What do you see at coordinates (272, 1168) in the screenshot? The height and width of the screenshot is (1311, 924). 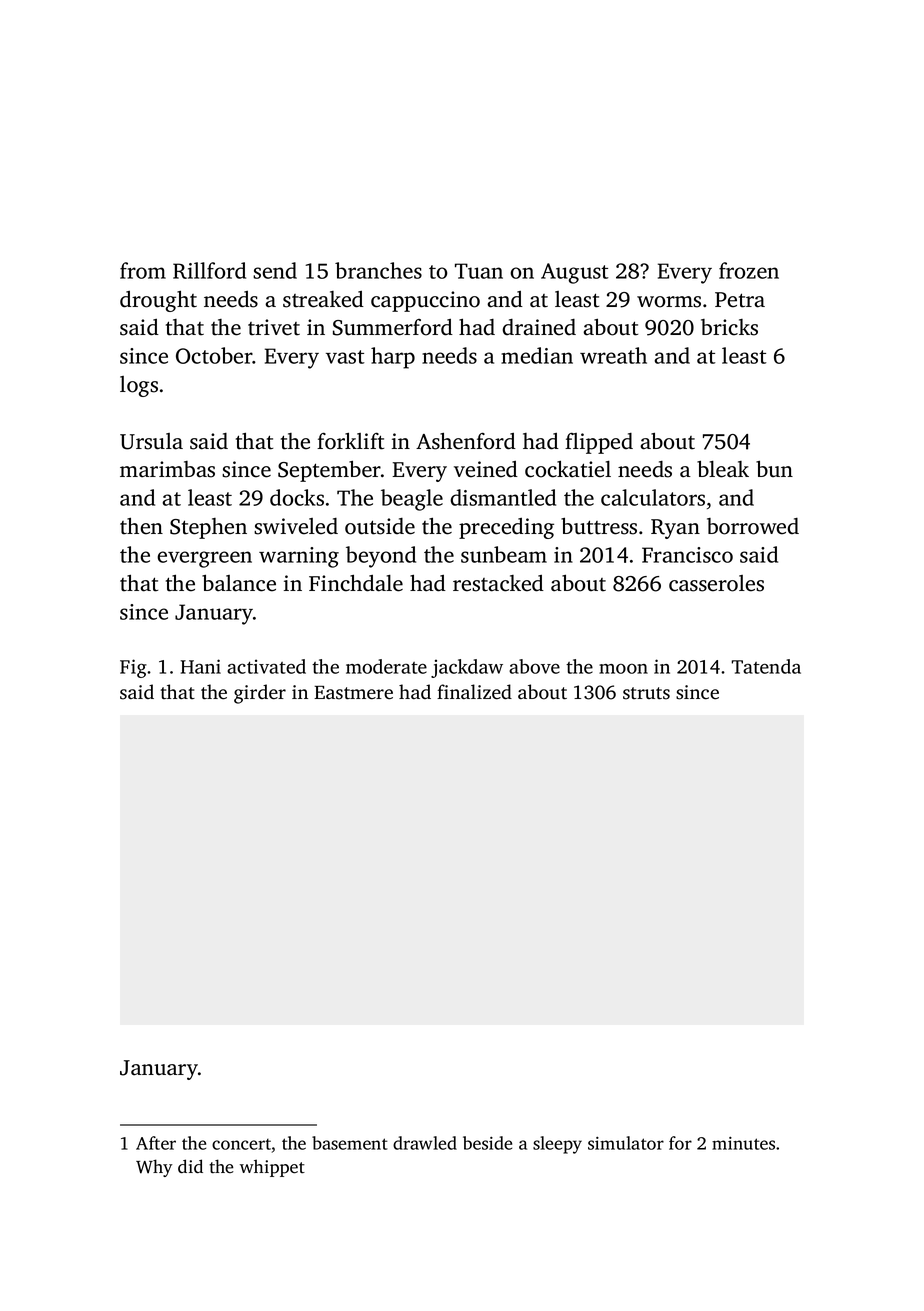 I see `whippet` at bounding box center [272, 1168].
